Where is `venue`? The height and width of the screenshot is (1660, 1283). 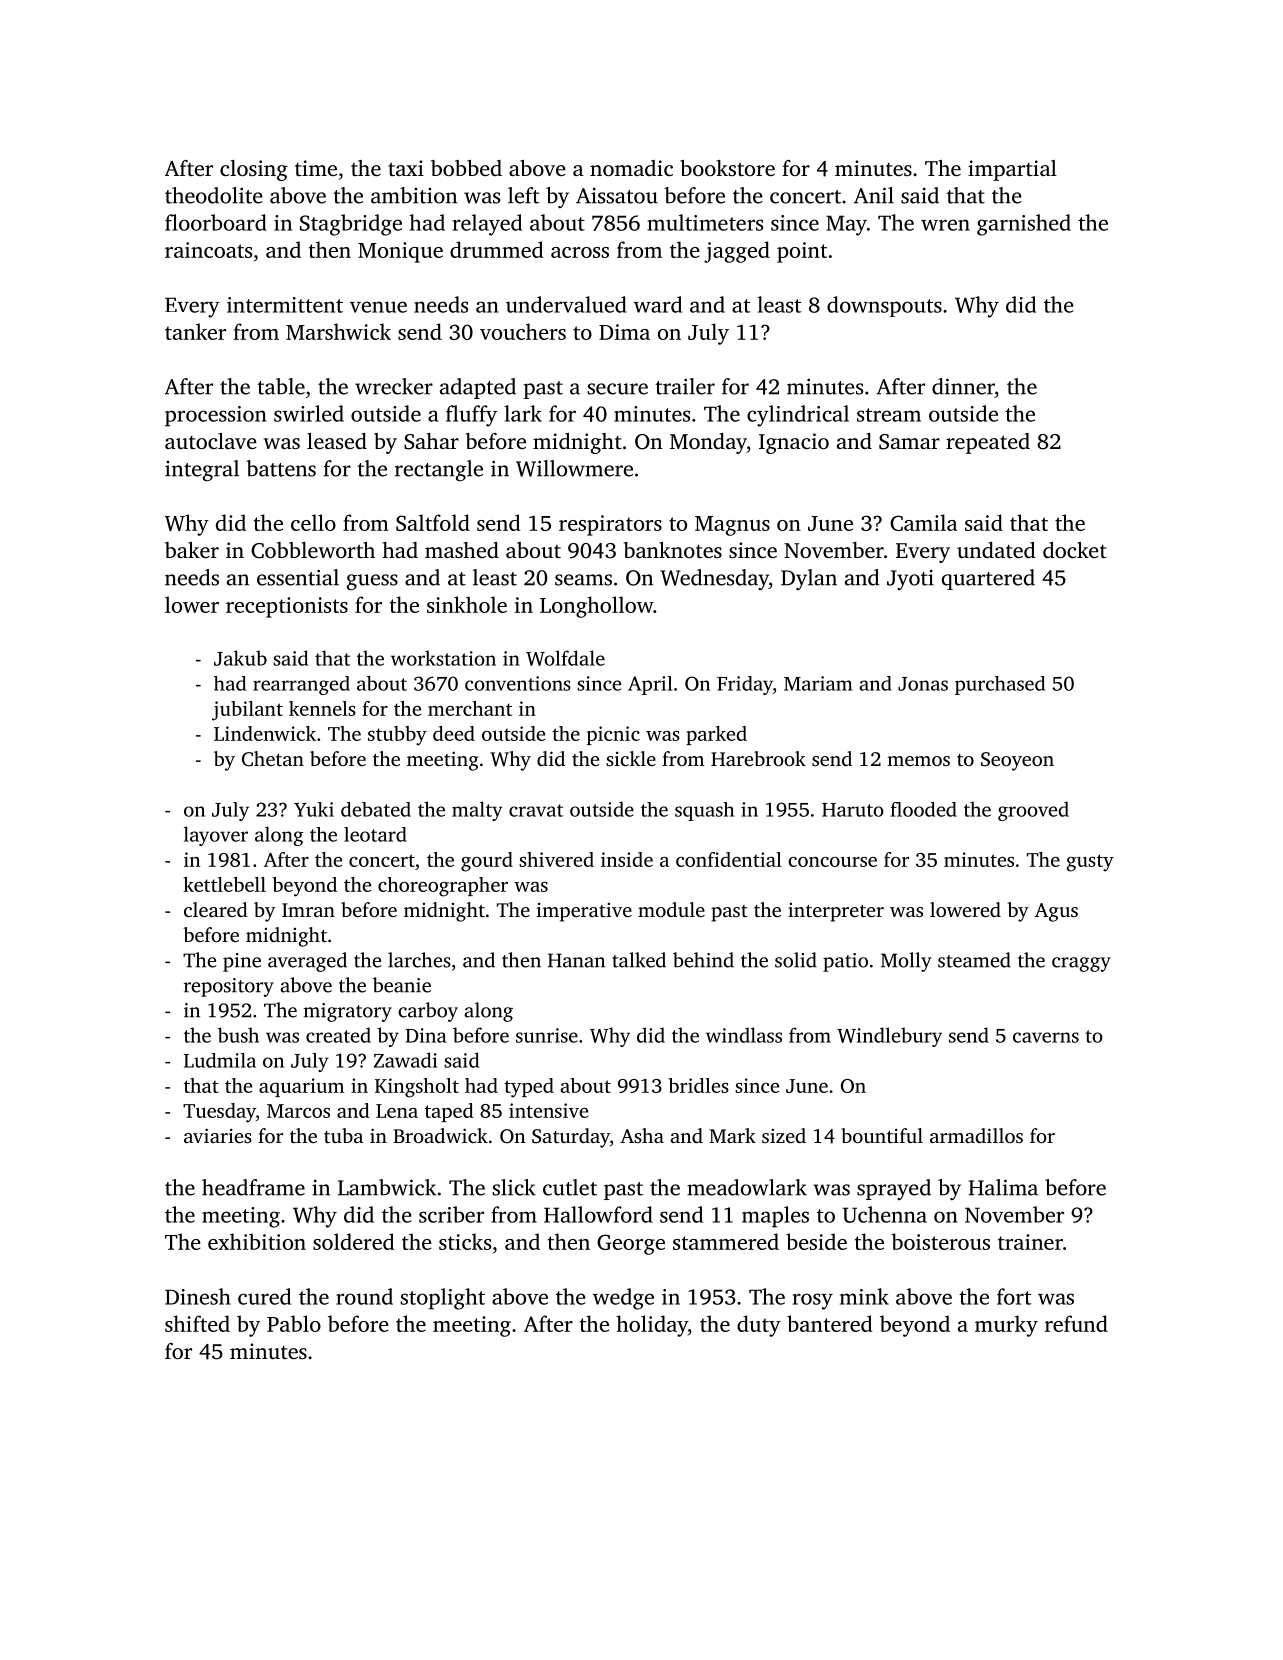 venue is located at coordinates (378, 307).
